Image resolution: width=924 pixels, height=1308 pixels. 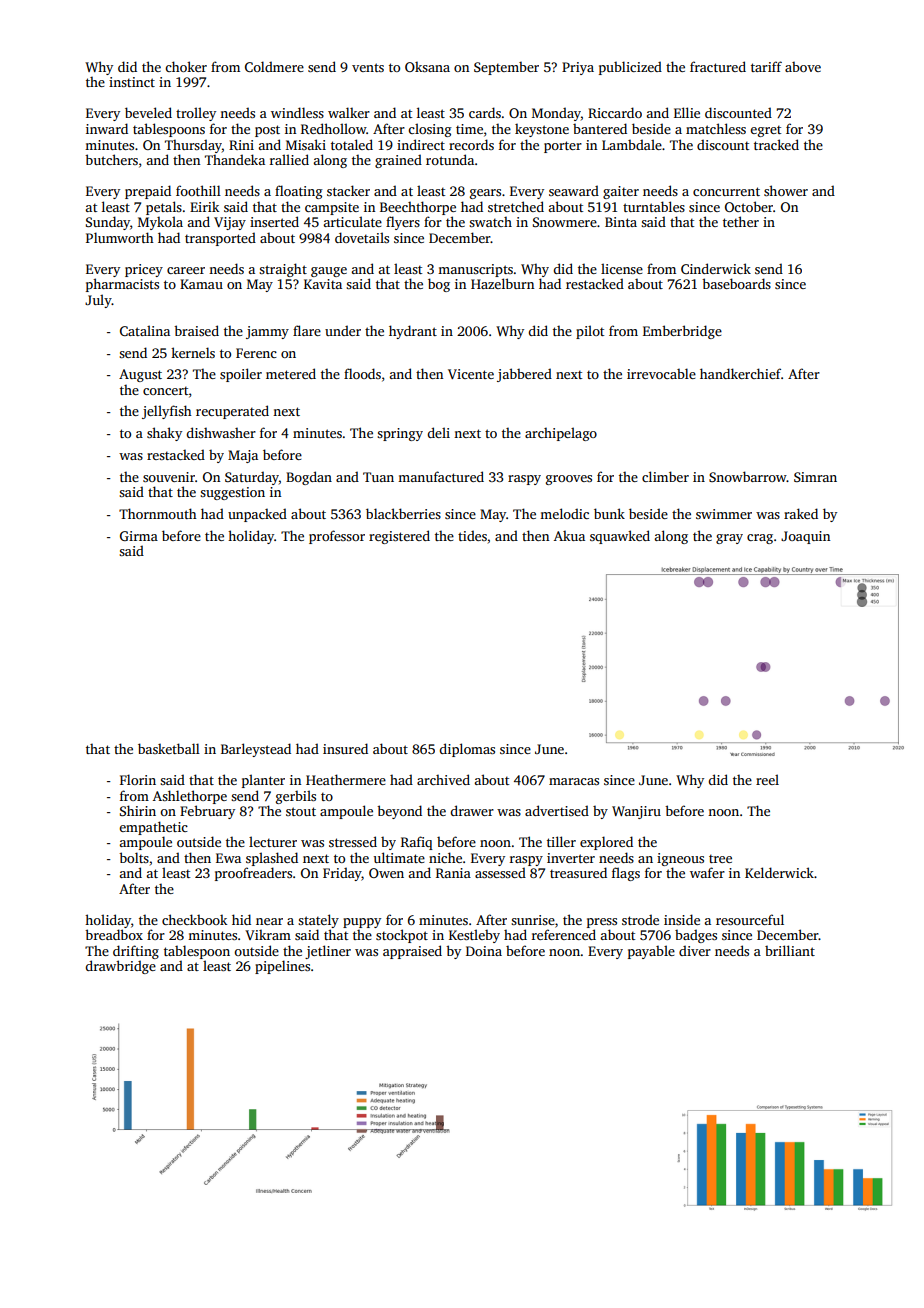 What do you see at coordinates (220, 239) in the screenshot?
I see `transported` at bounding box center [220, 239].
